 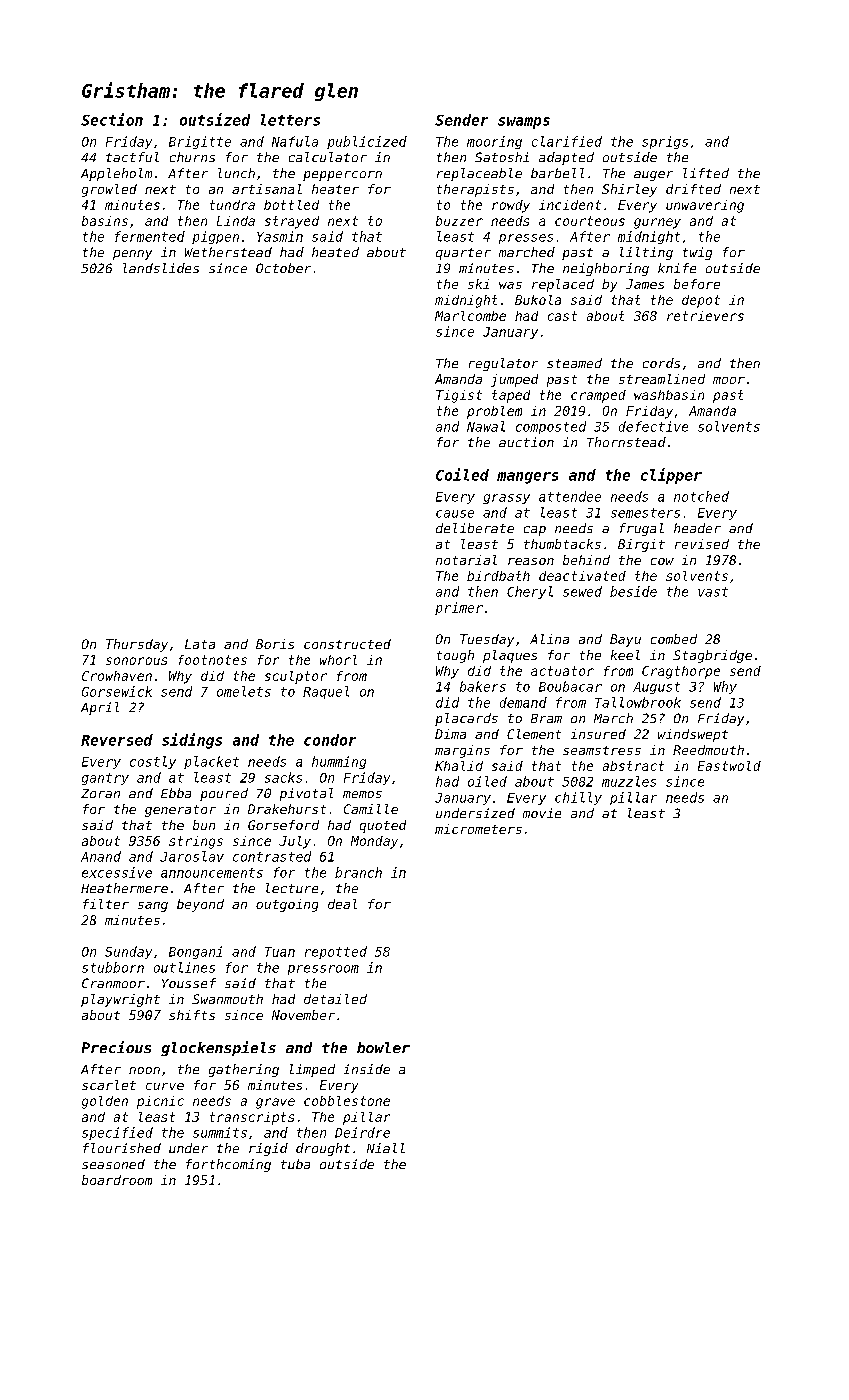 I want to click on landslides, so click(x=161, y=268).
